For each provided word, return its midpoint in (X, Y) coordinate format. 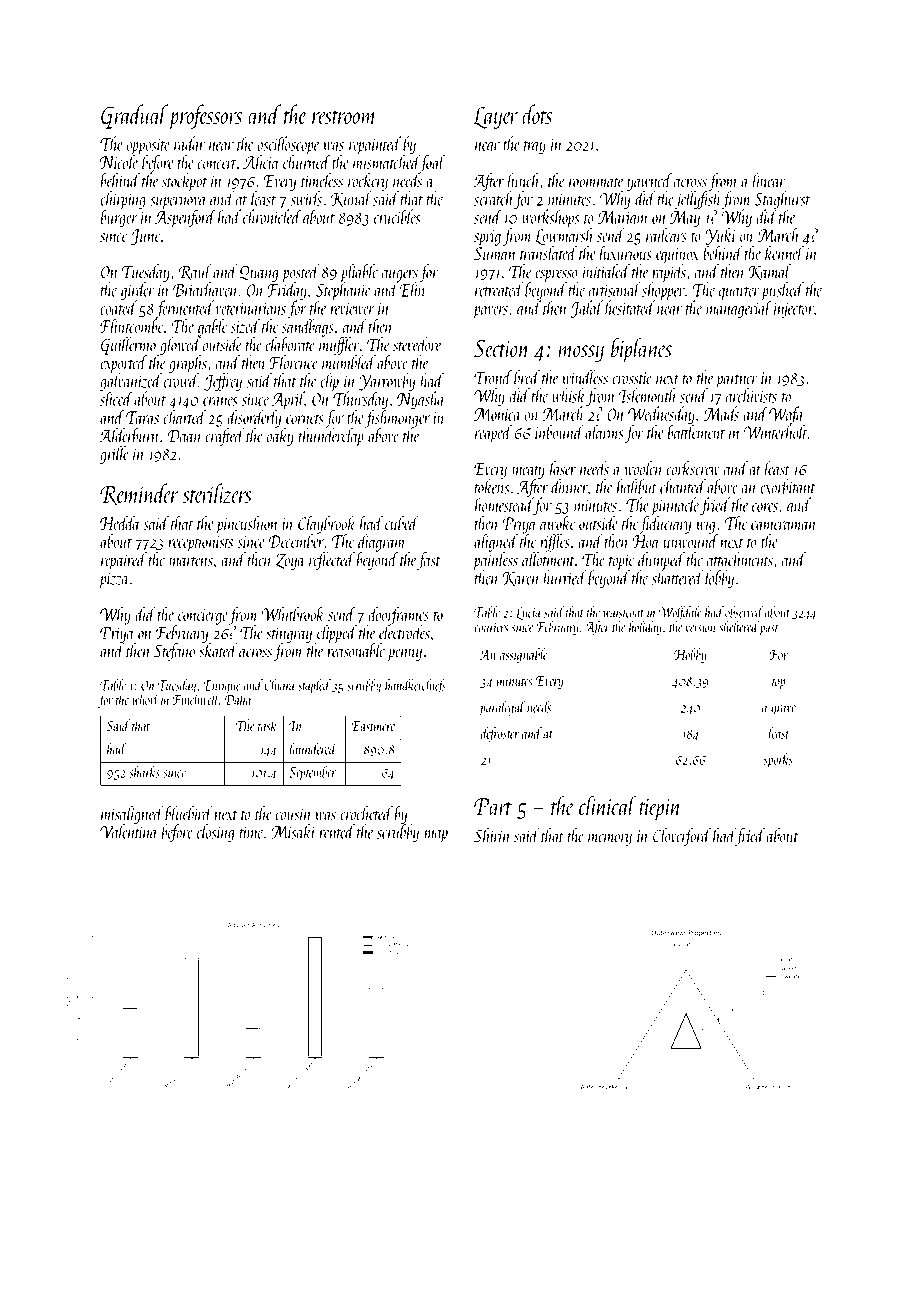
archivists (751, 395)
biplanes (641, 350)
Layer (496, 118)
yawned (649, 182)
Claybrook (327, 524)
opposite (148, 147)
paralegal (502, 708)
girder (138, 291)
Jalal (586, 309)
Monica (497, 414)
